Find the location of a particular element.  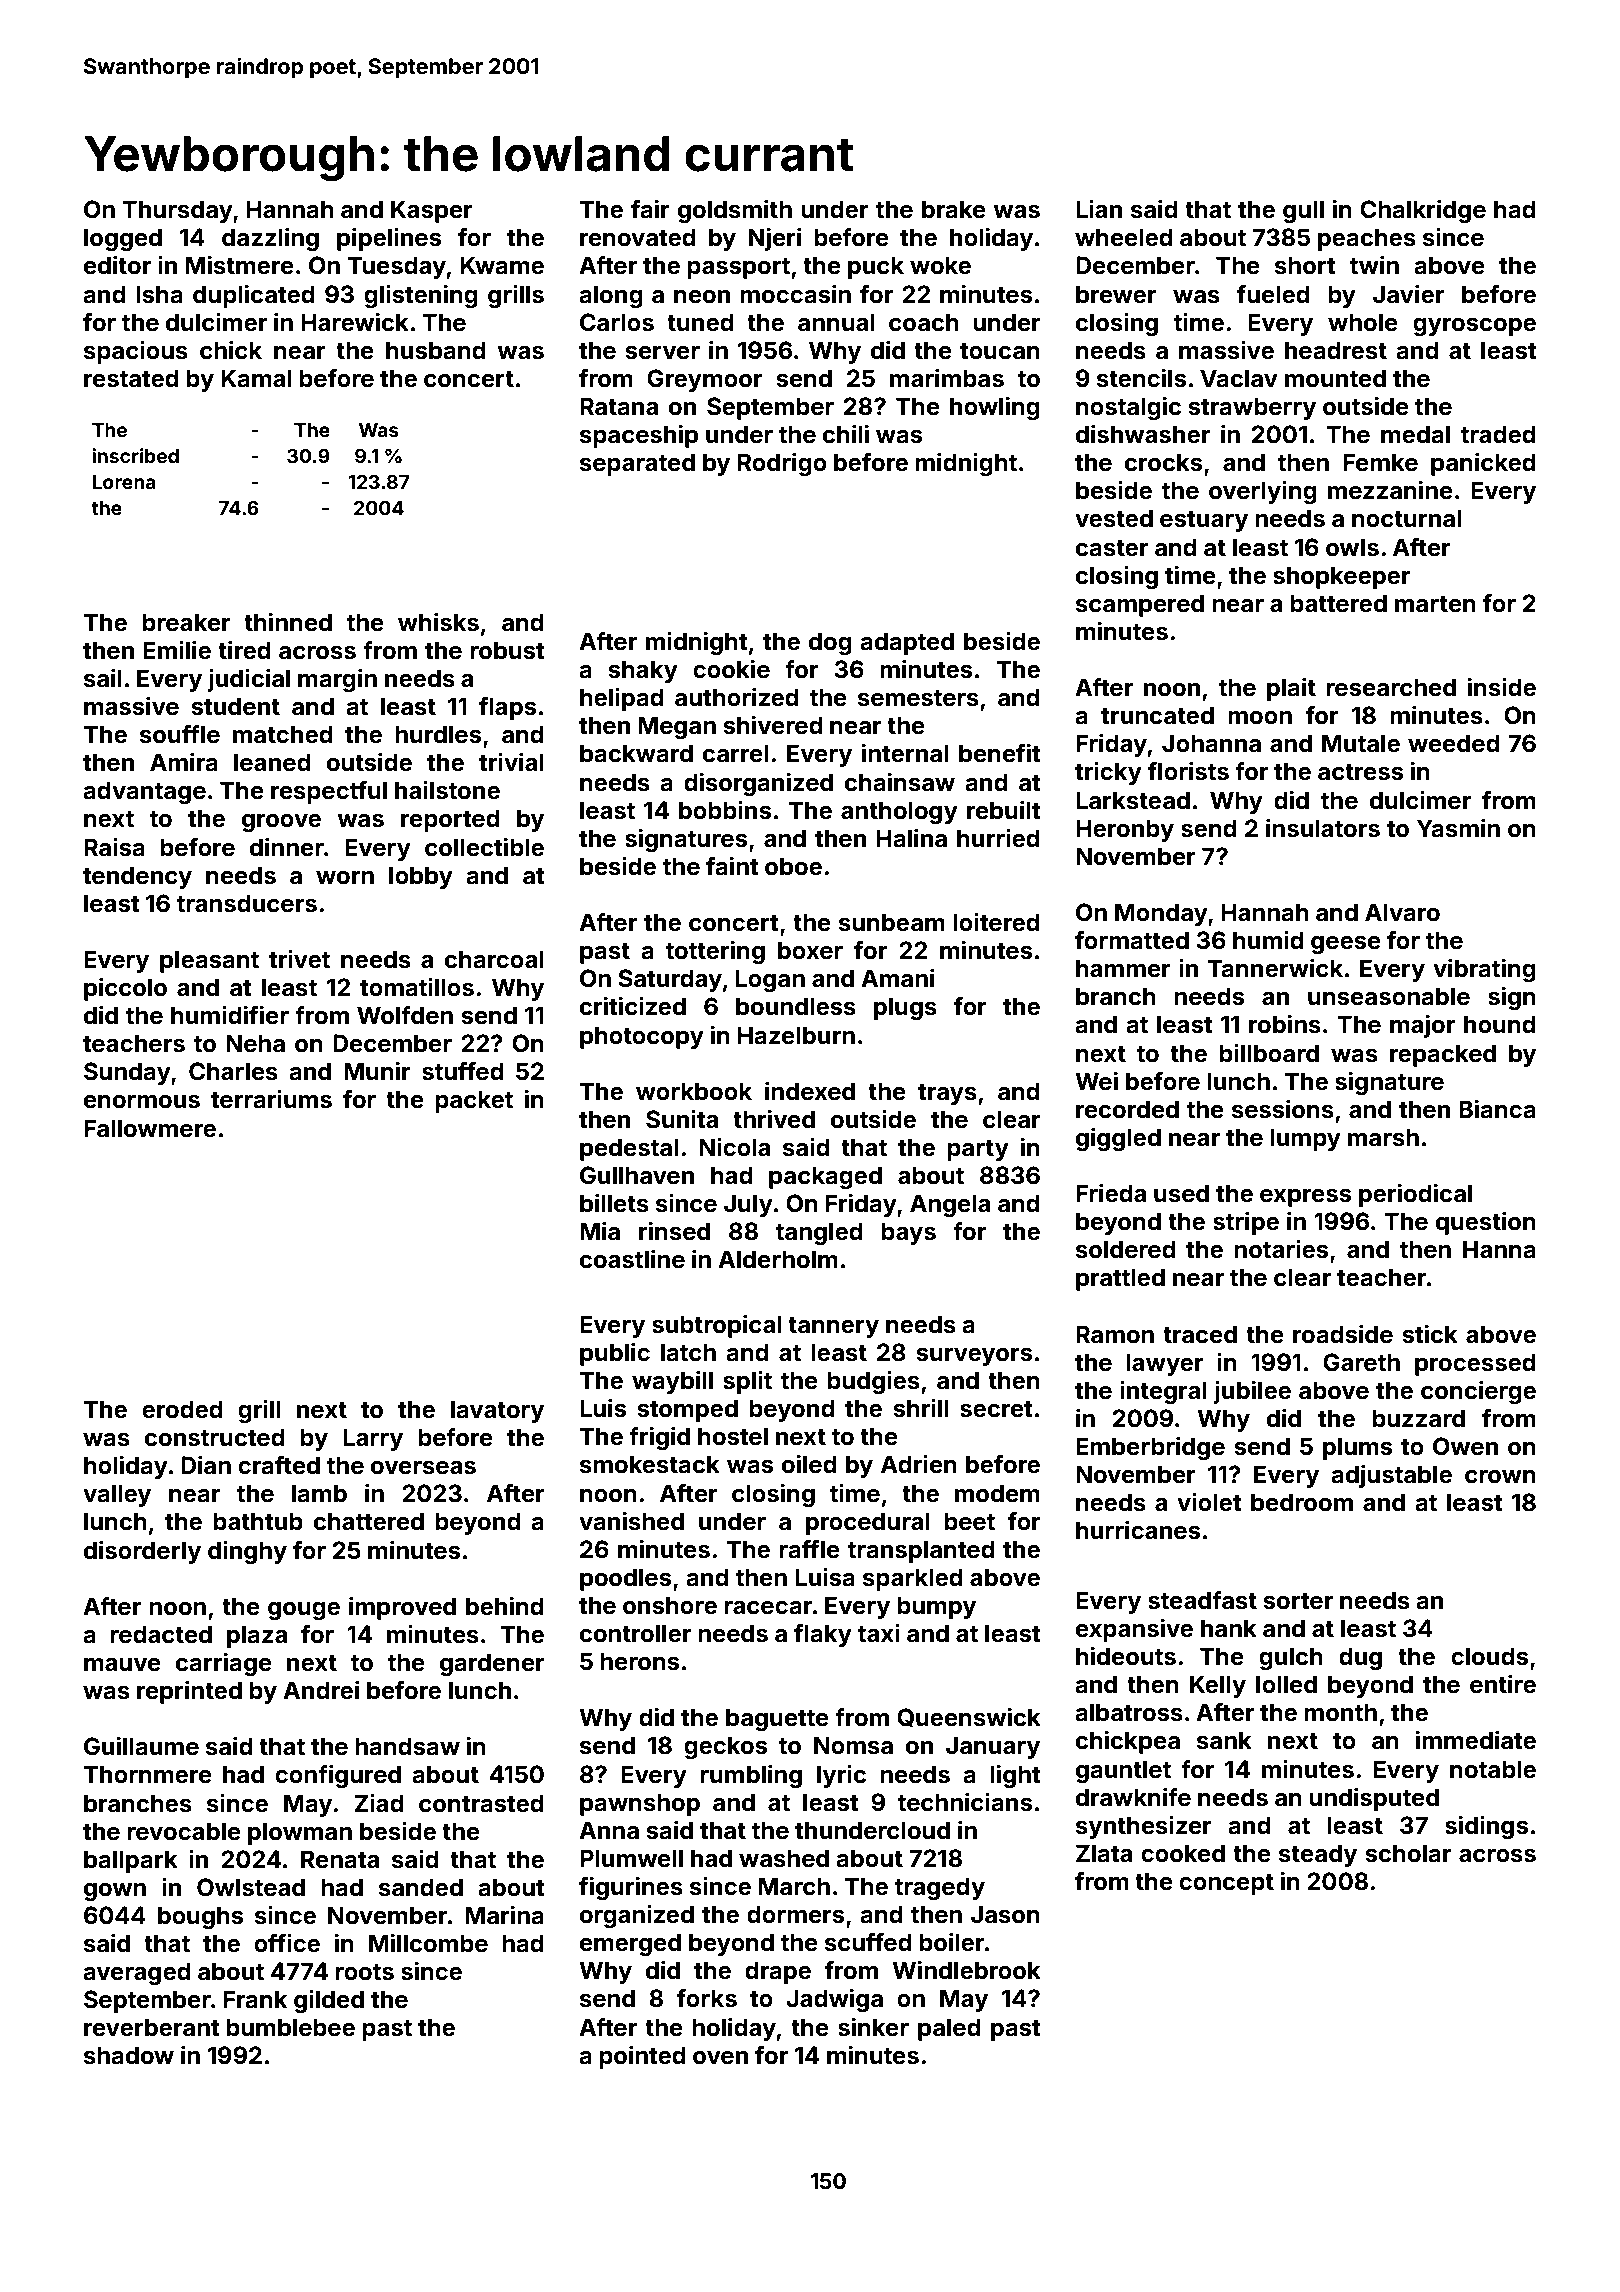

bumblebee is located at coordinates (290, 2027).
